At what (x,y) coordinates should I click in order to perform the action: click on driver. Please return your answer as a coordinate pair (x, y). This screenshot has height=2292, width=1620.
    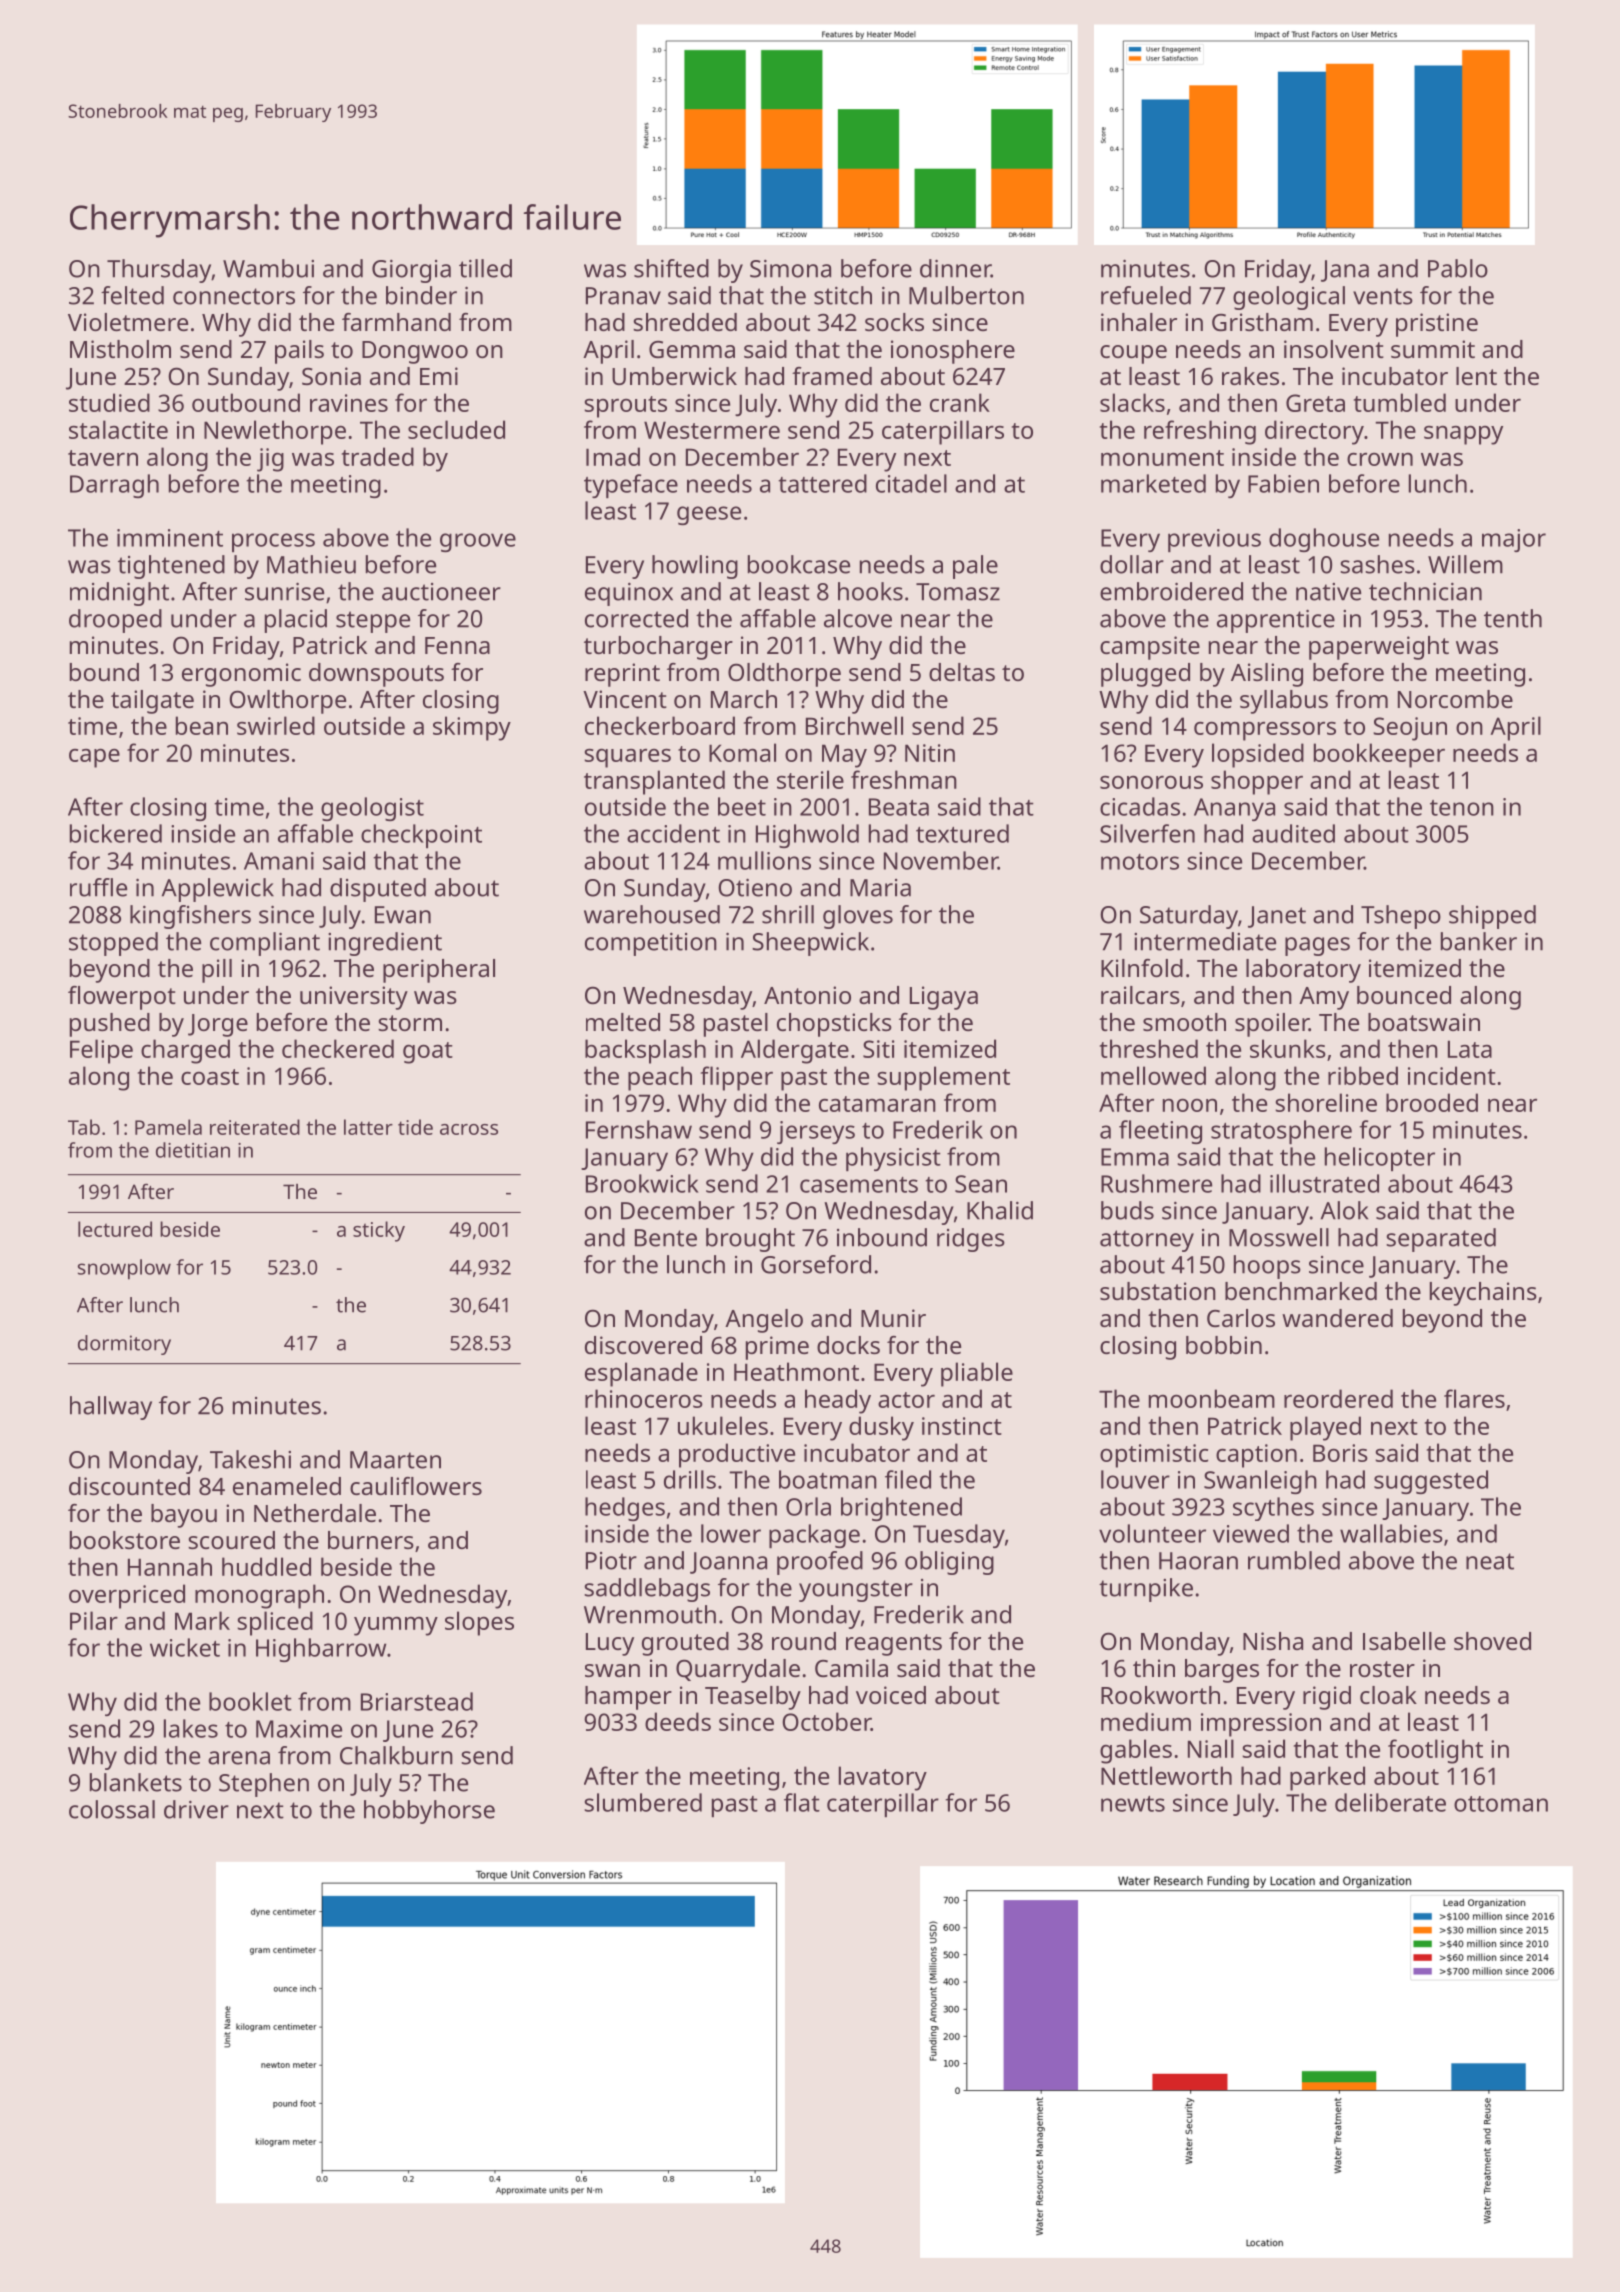
    Looking at the image, I should click on (196, 1809).
